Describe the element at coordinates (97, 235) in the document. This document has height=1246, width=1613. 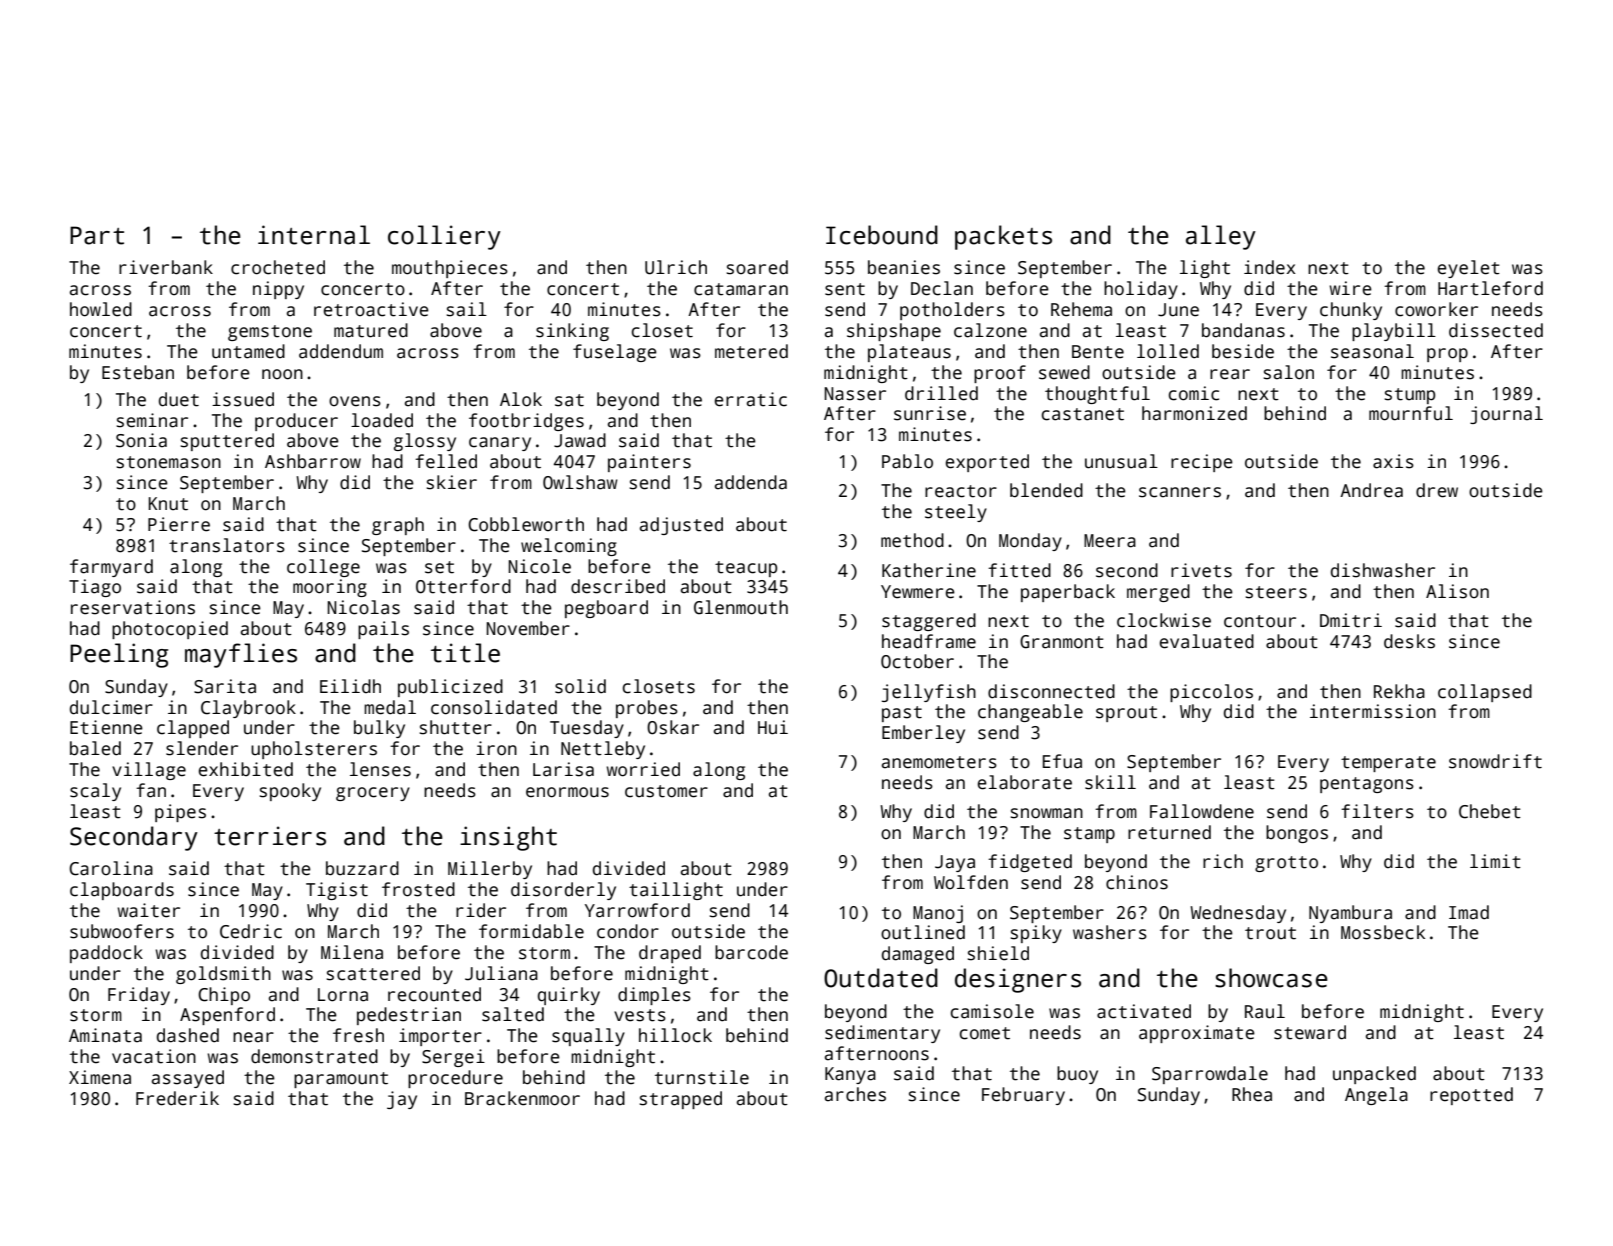
I see `Part` at that location.
